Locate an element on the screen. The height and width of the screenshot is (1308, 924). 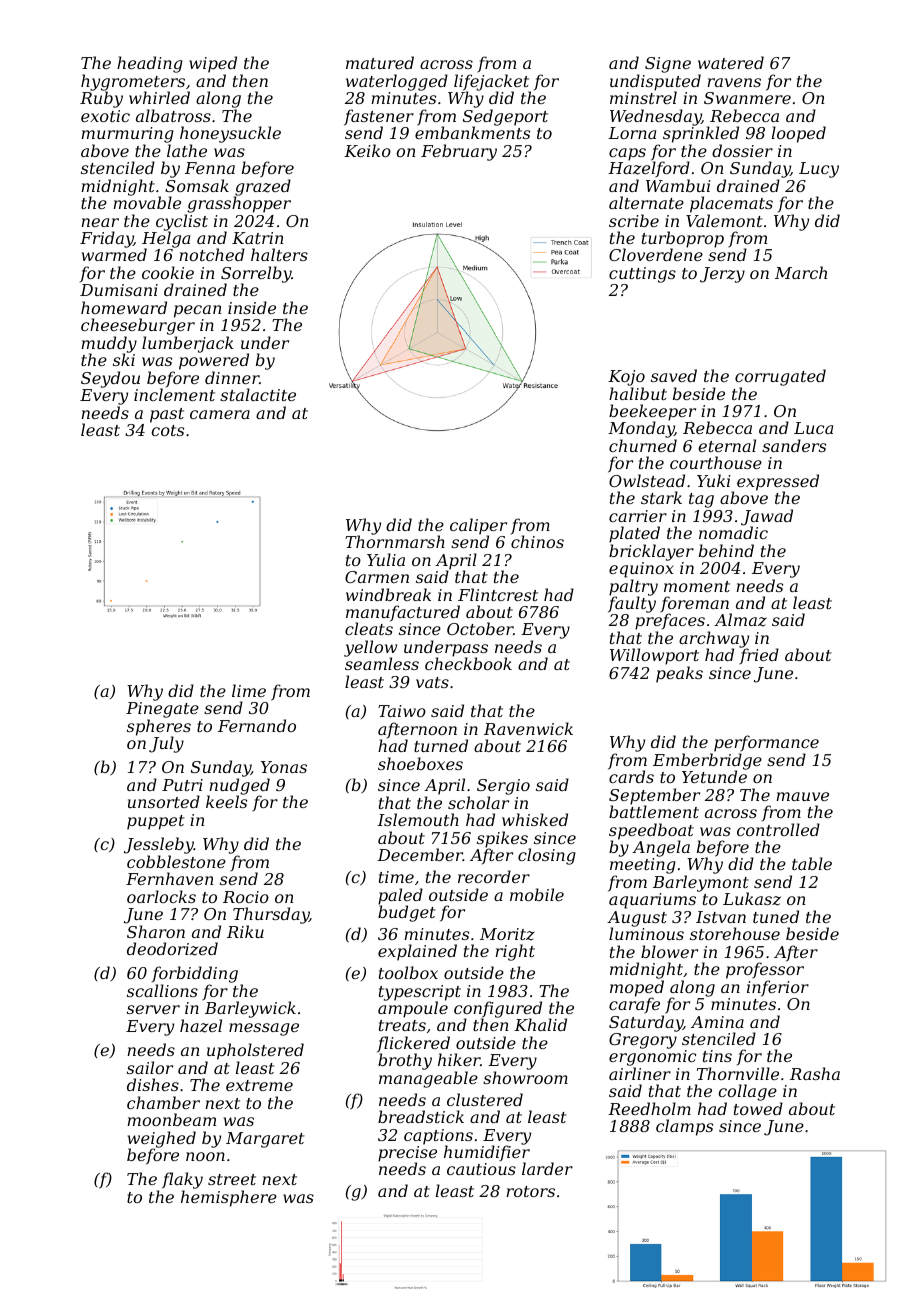
matured is located at coordinates (380, 62).
